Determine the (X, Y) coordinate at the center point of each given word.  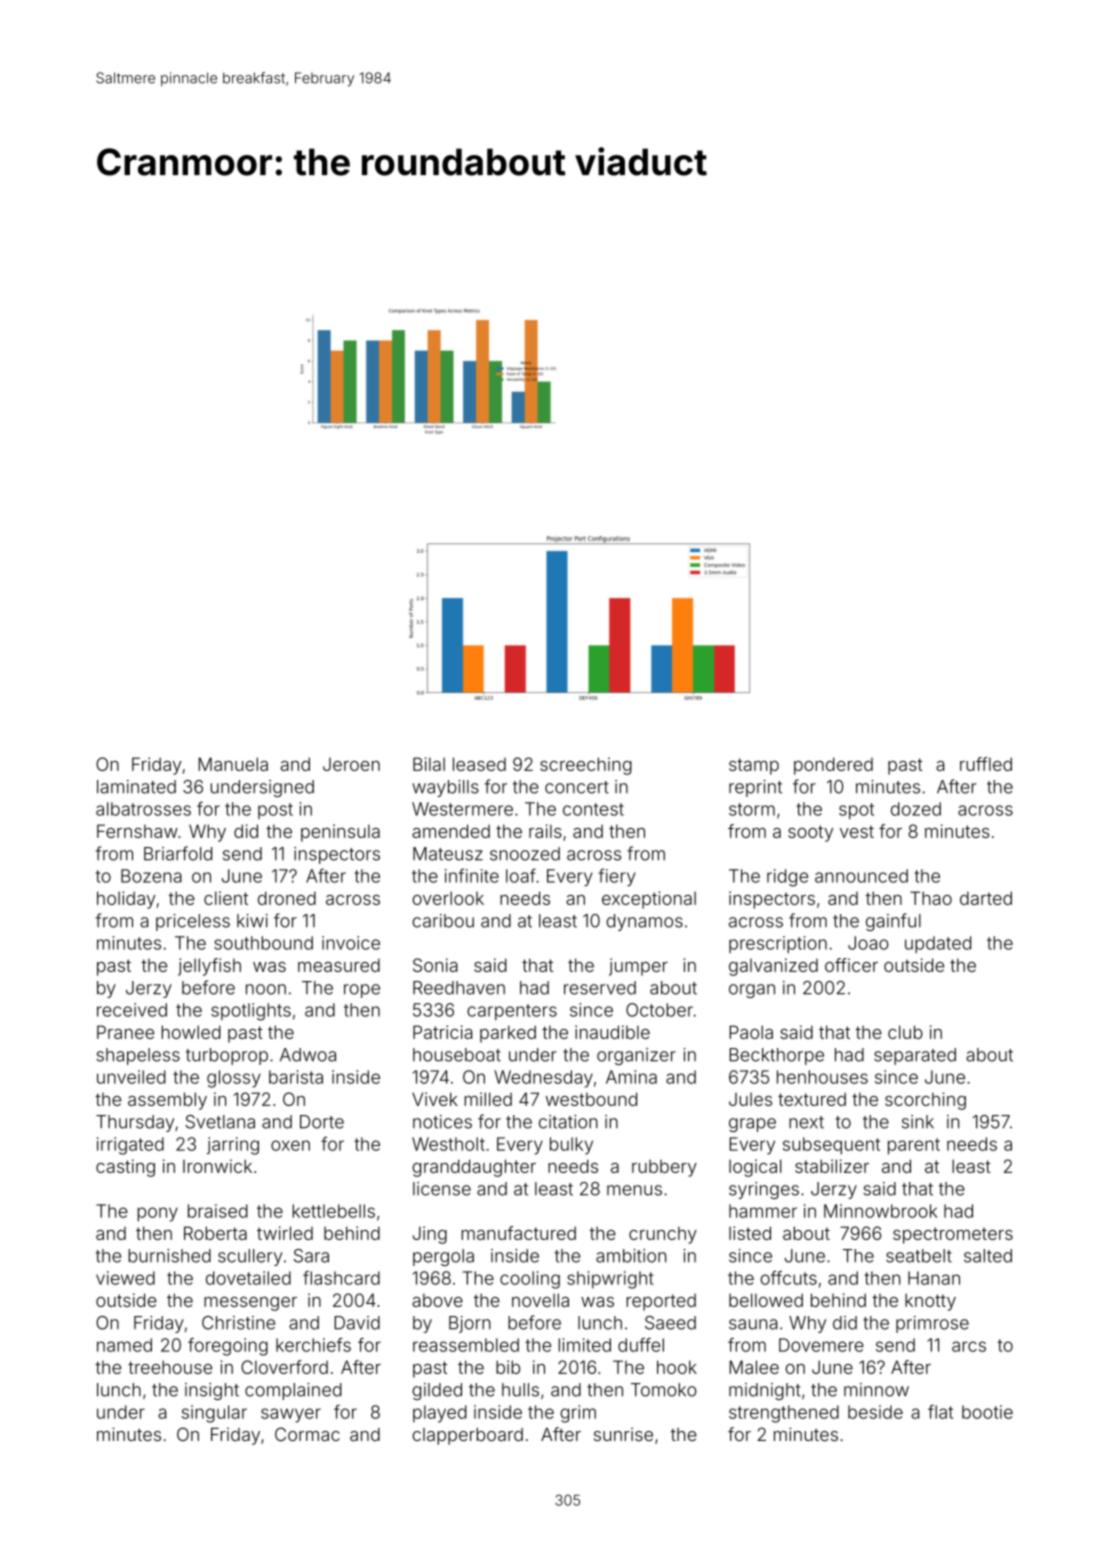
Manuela (233, 764)
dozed (916, 809)
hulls (520, 1390)
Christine (238, 1323)
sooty (810, 833)
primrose (932, 1324)
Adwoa (308, 1055)
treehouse (170, 1367)
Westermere (462, 809)
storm (752, 809)
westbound (591, 1099)
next (806, 1122)
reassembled (466, 1345)
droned (287, 898)
